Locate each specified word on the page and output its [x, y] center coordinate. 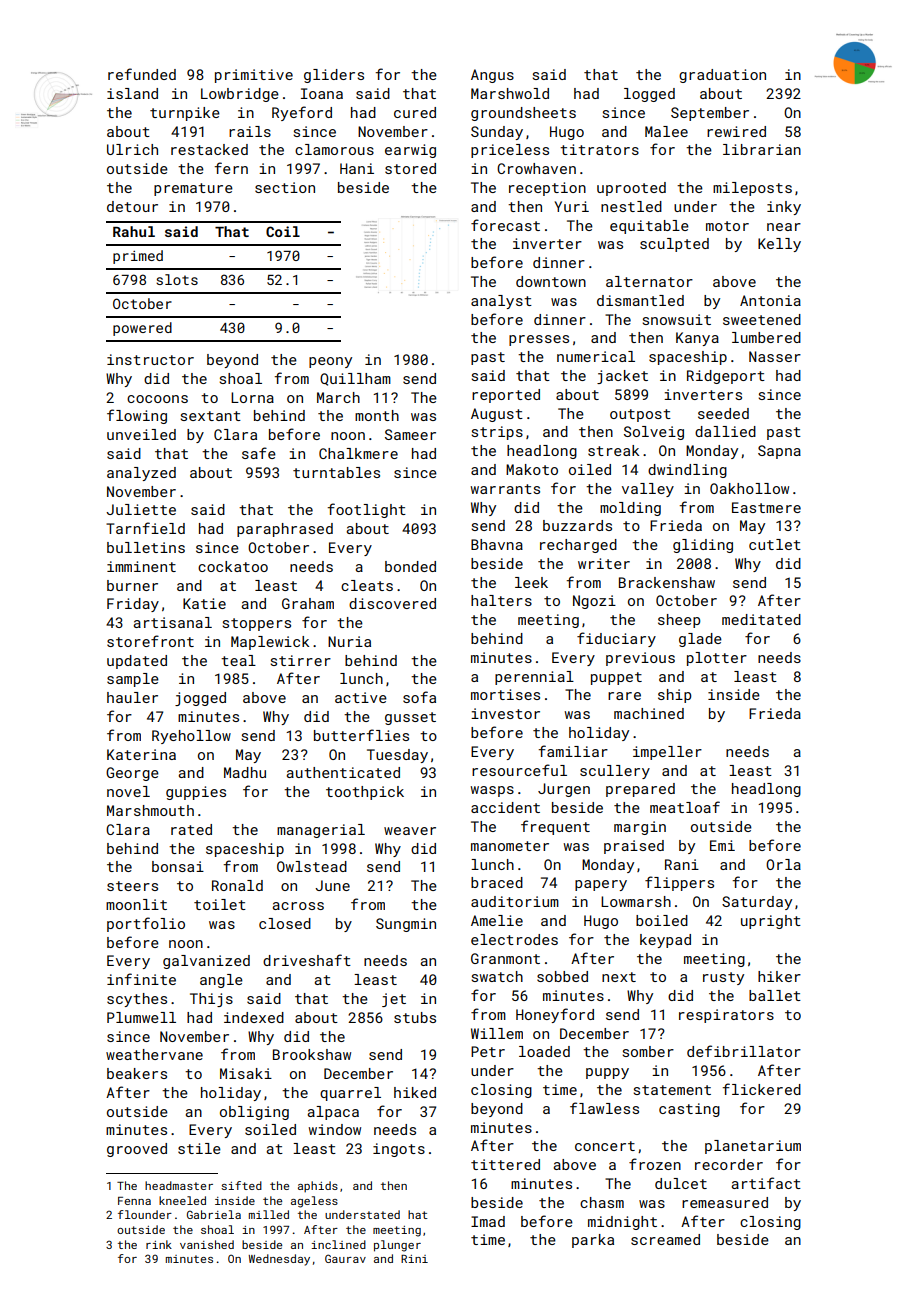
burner [132, 585]
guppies [196, 793]
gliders [334, 76]
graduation [722, 76]
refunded [142, 74]
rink [159, 1244]
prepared [640, 790]
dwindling [687, 471]
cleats [367, 585]
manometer [510, 846]
